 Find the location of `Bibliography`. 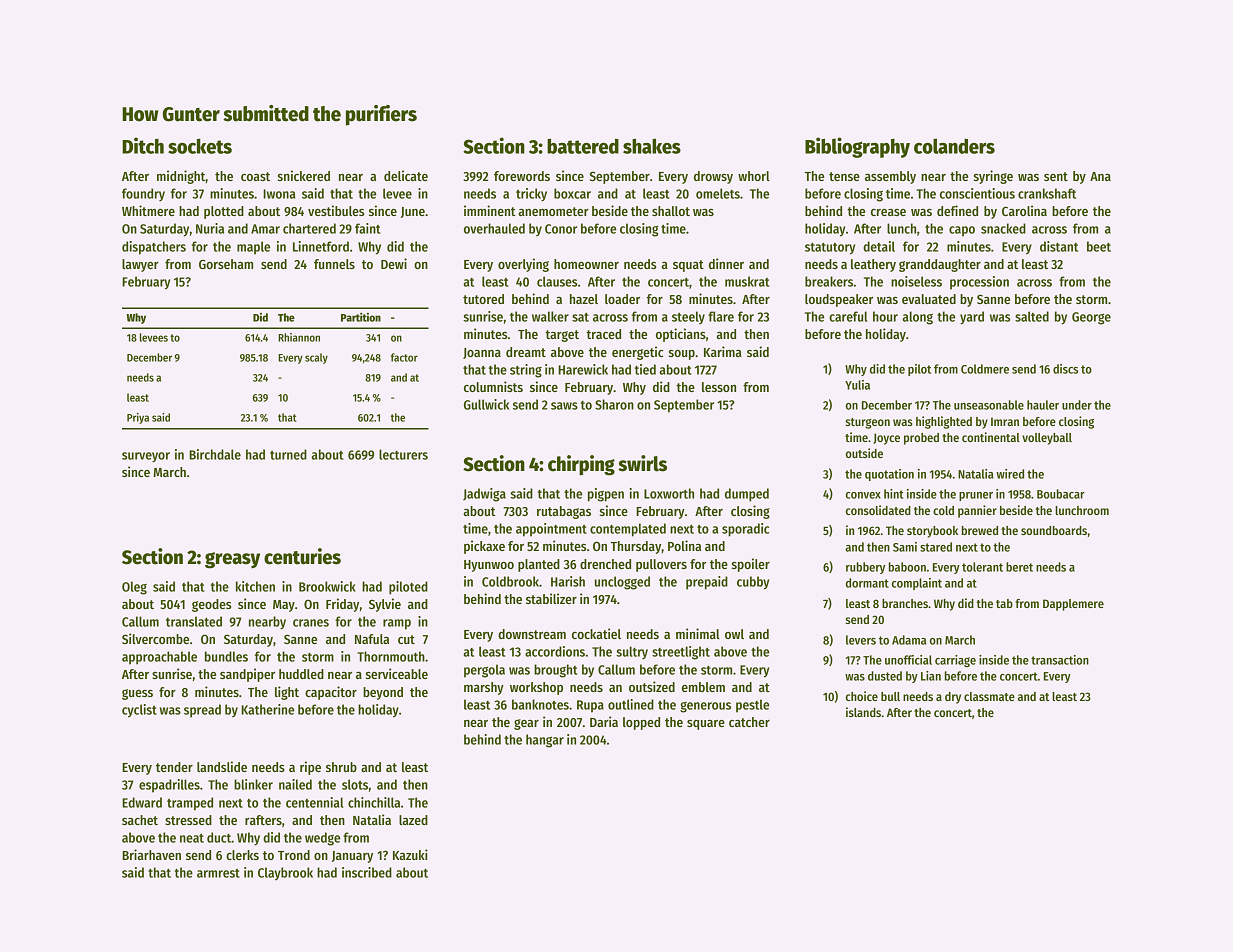

Bibliography is located at coordinates (857, 147).
